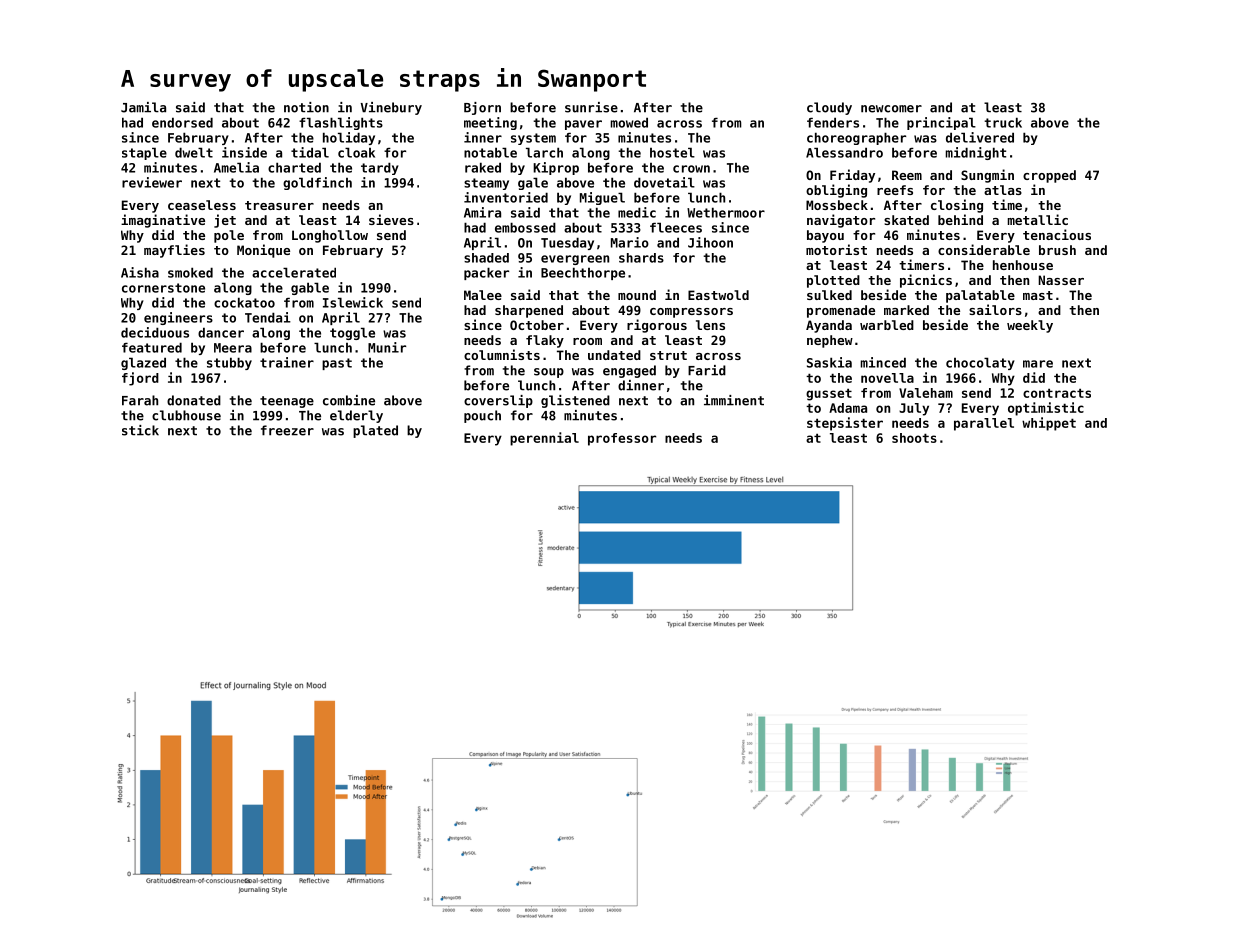  I want to click on Jamila, so click(143, 107).
